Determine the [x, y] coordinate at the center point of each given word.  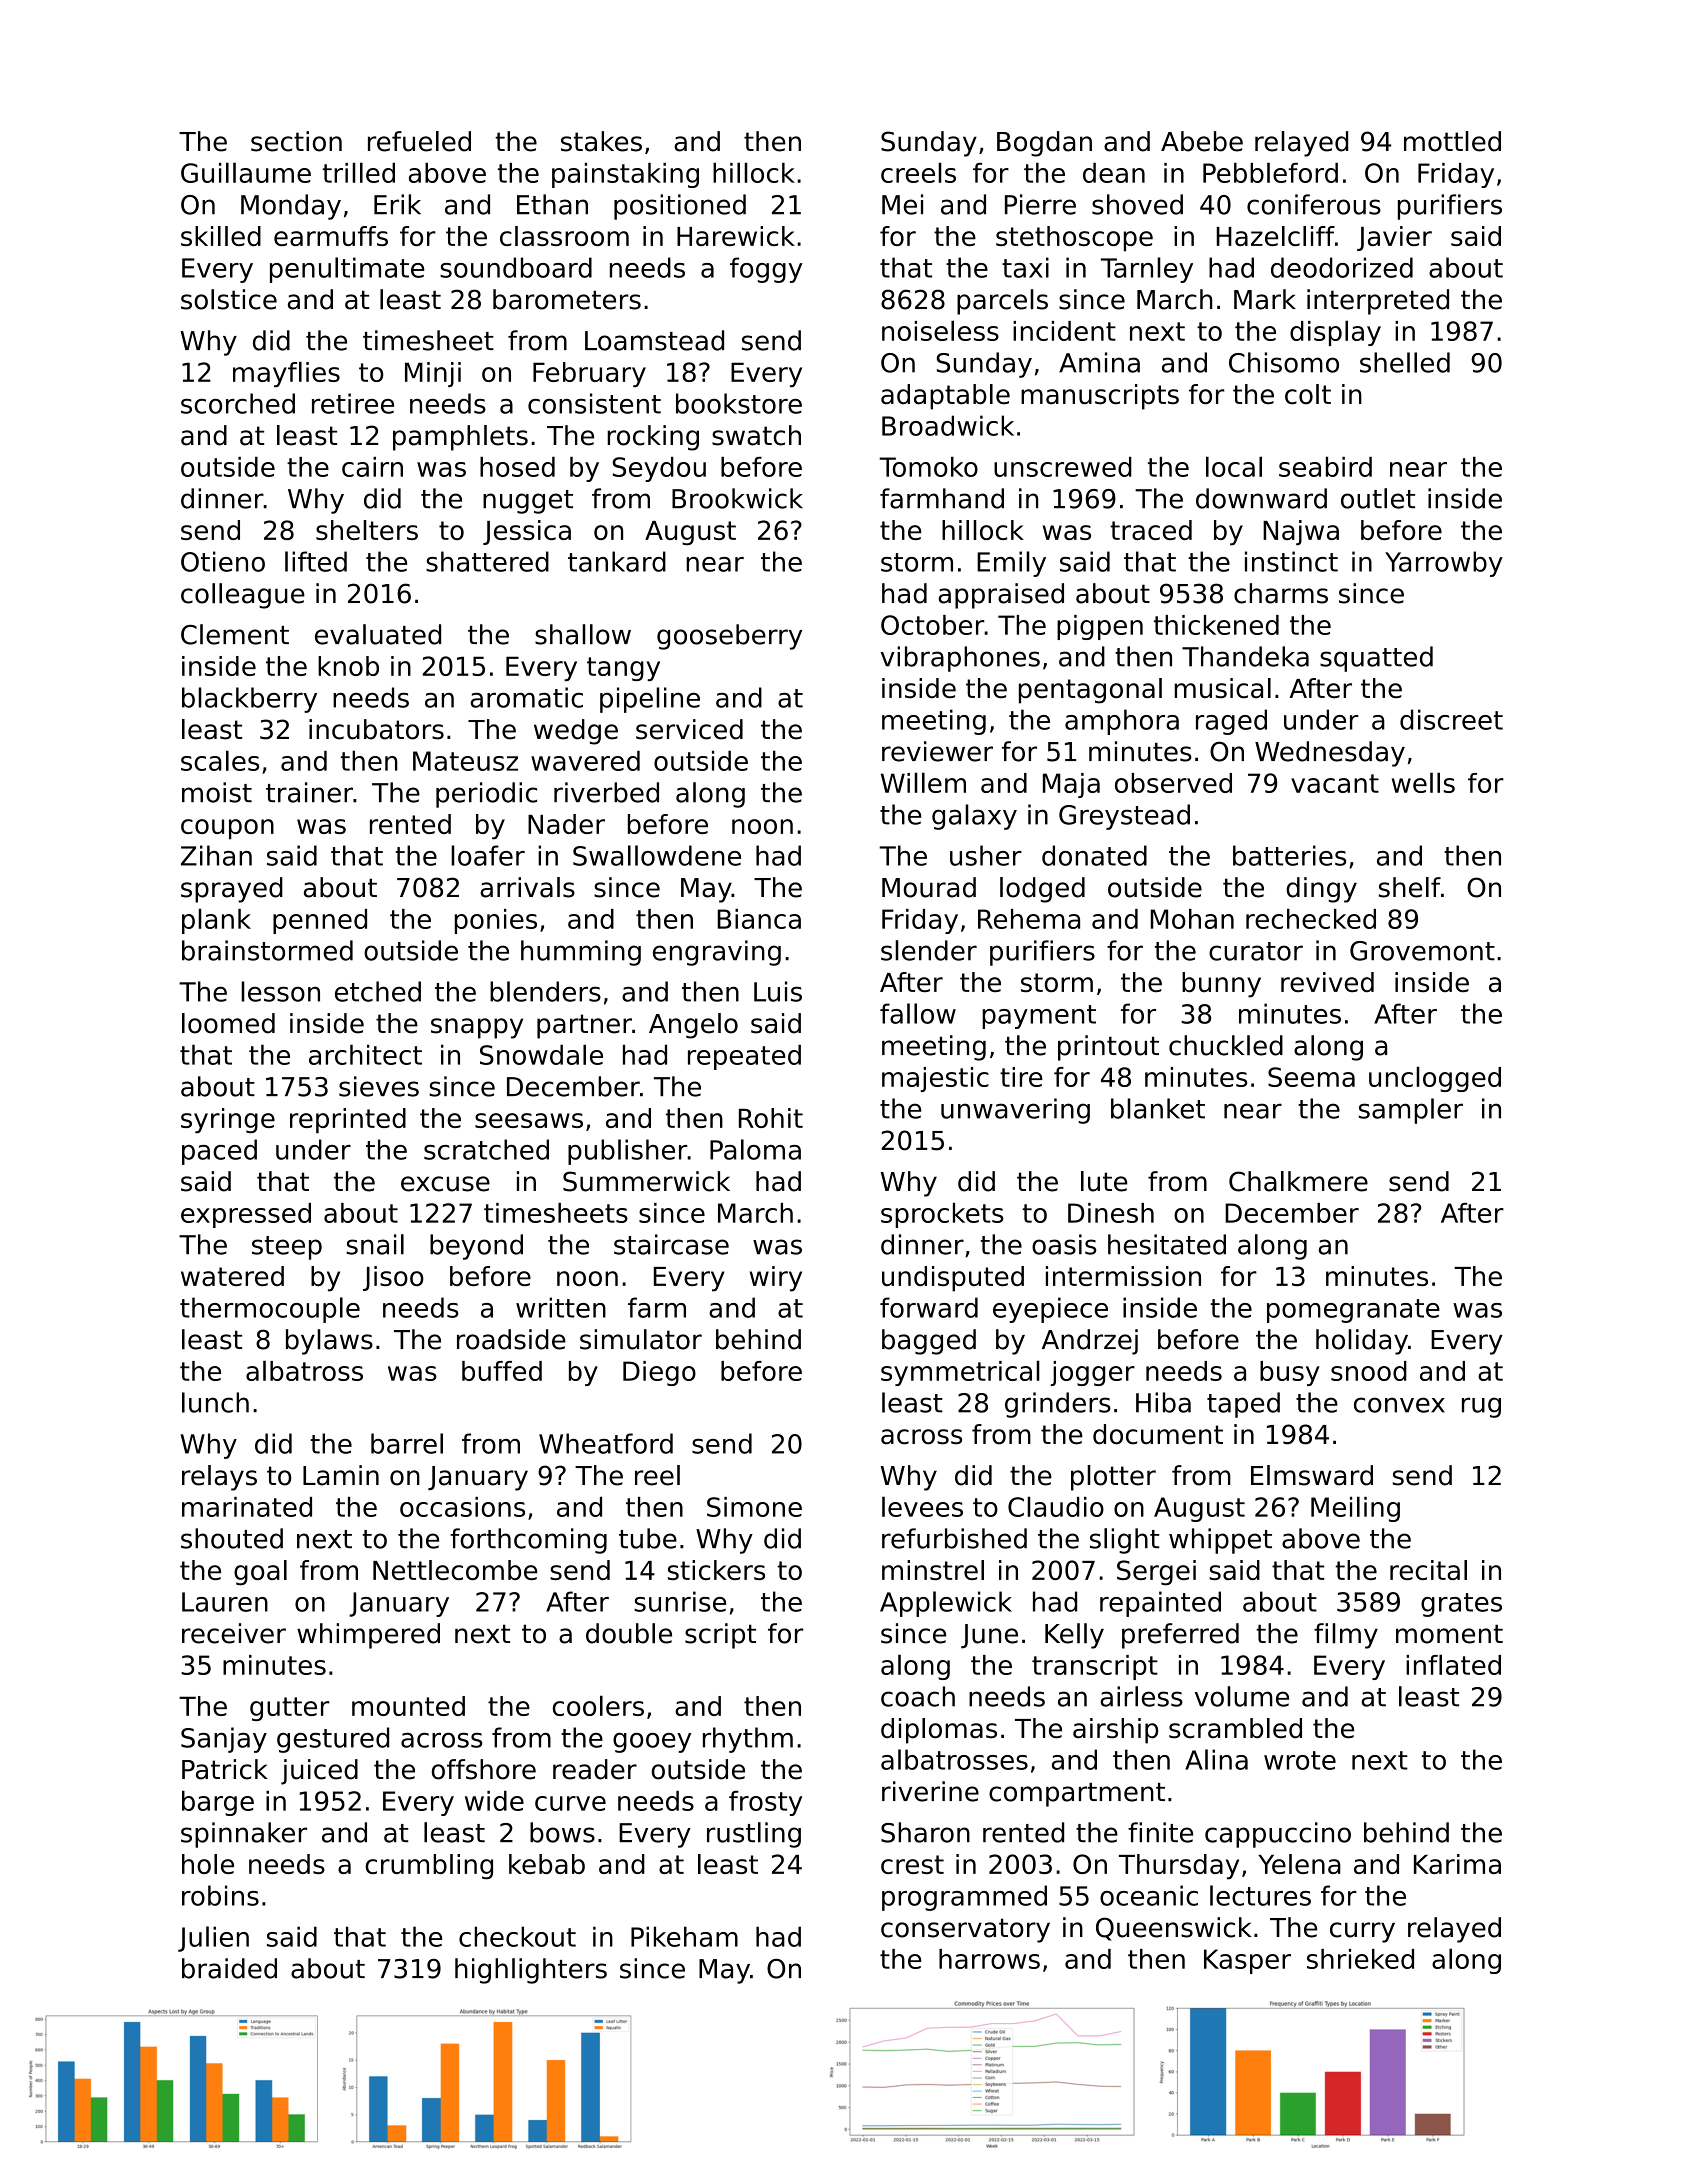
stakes [601, 141]
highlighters [531, 1971]
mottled [1452, 141]
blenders [545, 991]
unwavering [1015, 1111]
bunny [1221, 985]
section [296, 141]
